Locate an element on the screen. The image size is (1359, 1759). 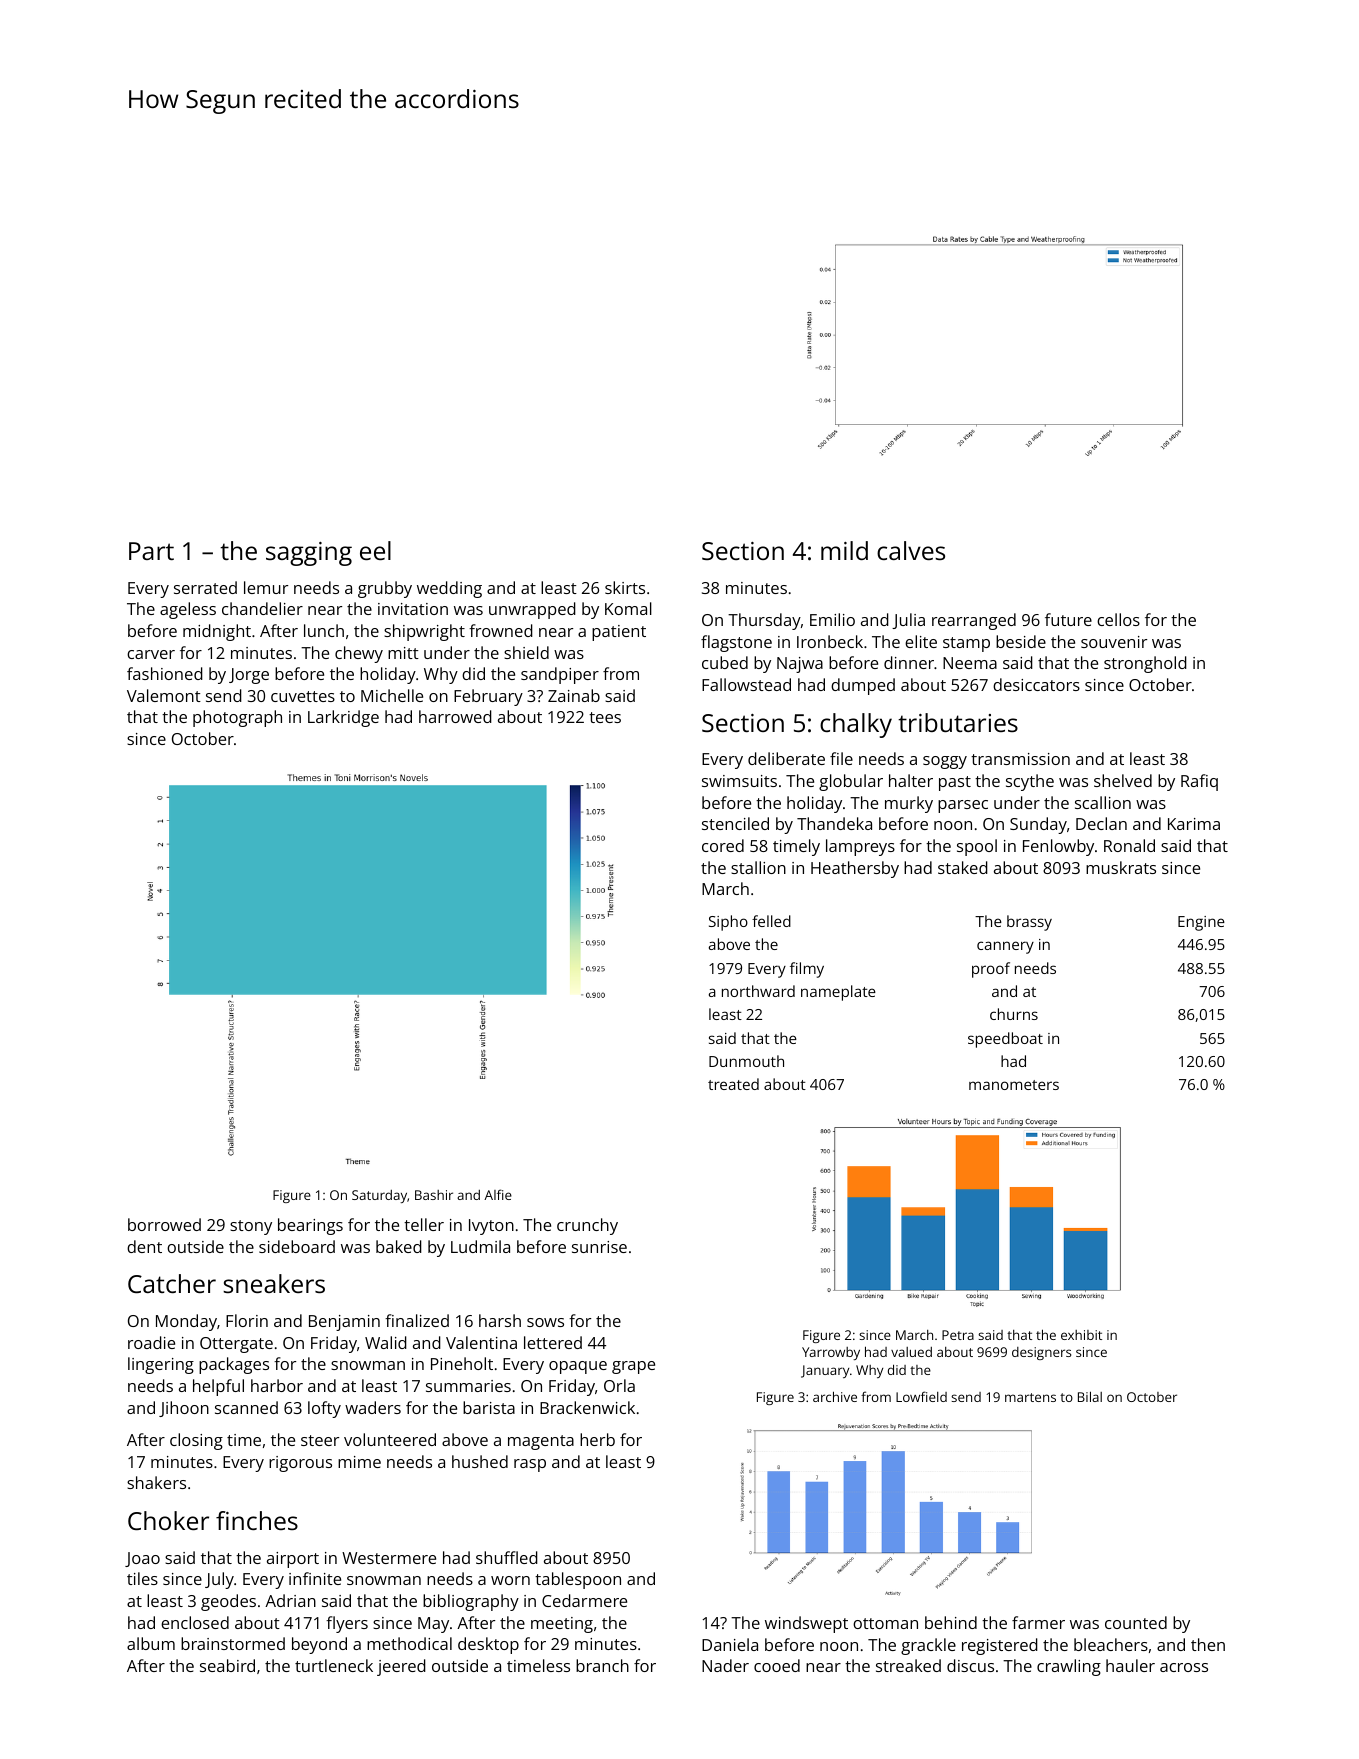
borrowed is located at coordinates (164, 1224).
